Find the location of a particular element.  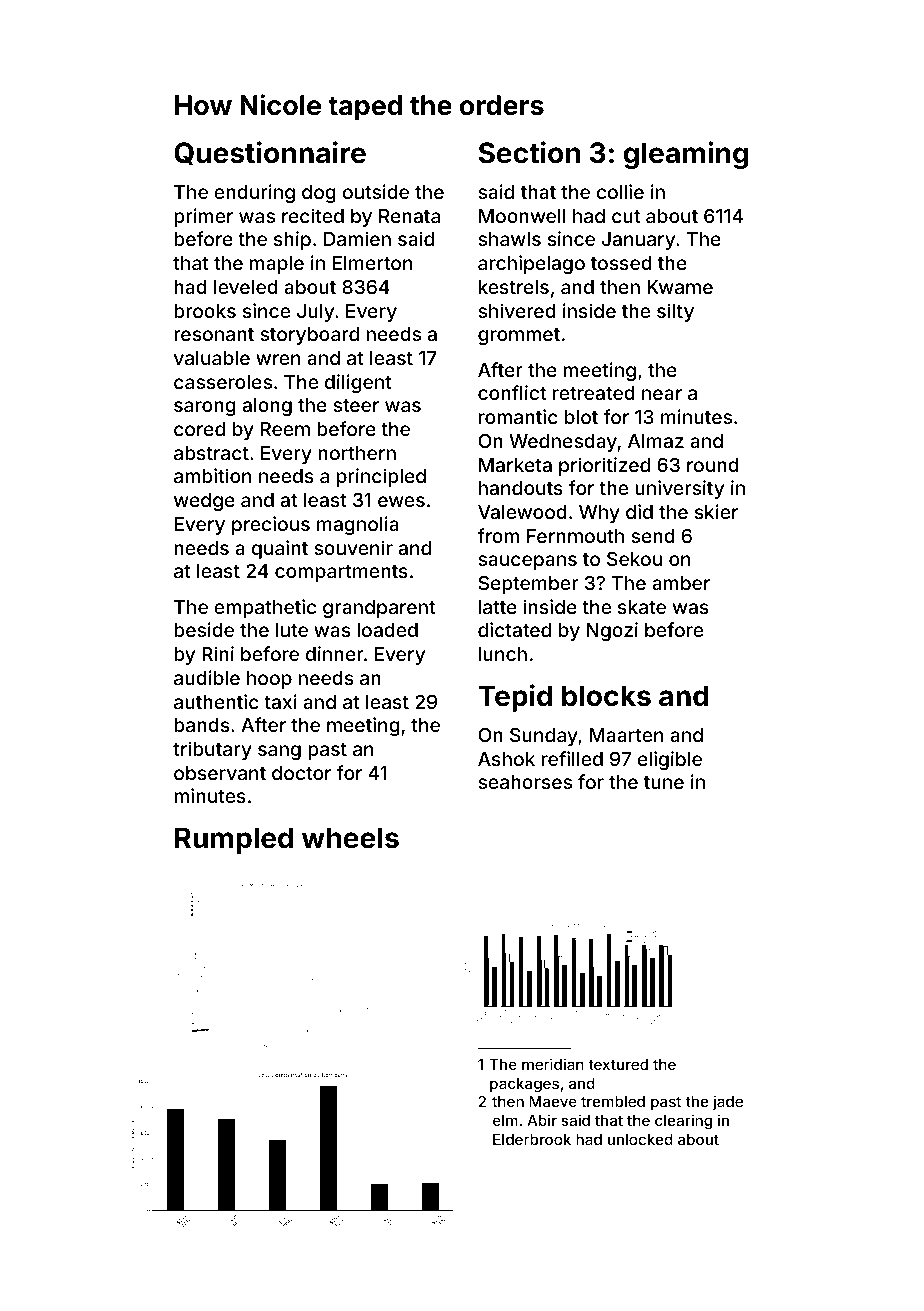

clearing is located at coordinates (683, 1122).
